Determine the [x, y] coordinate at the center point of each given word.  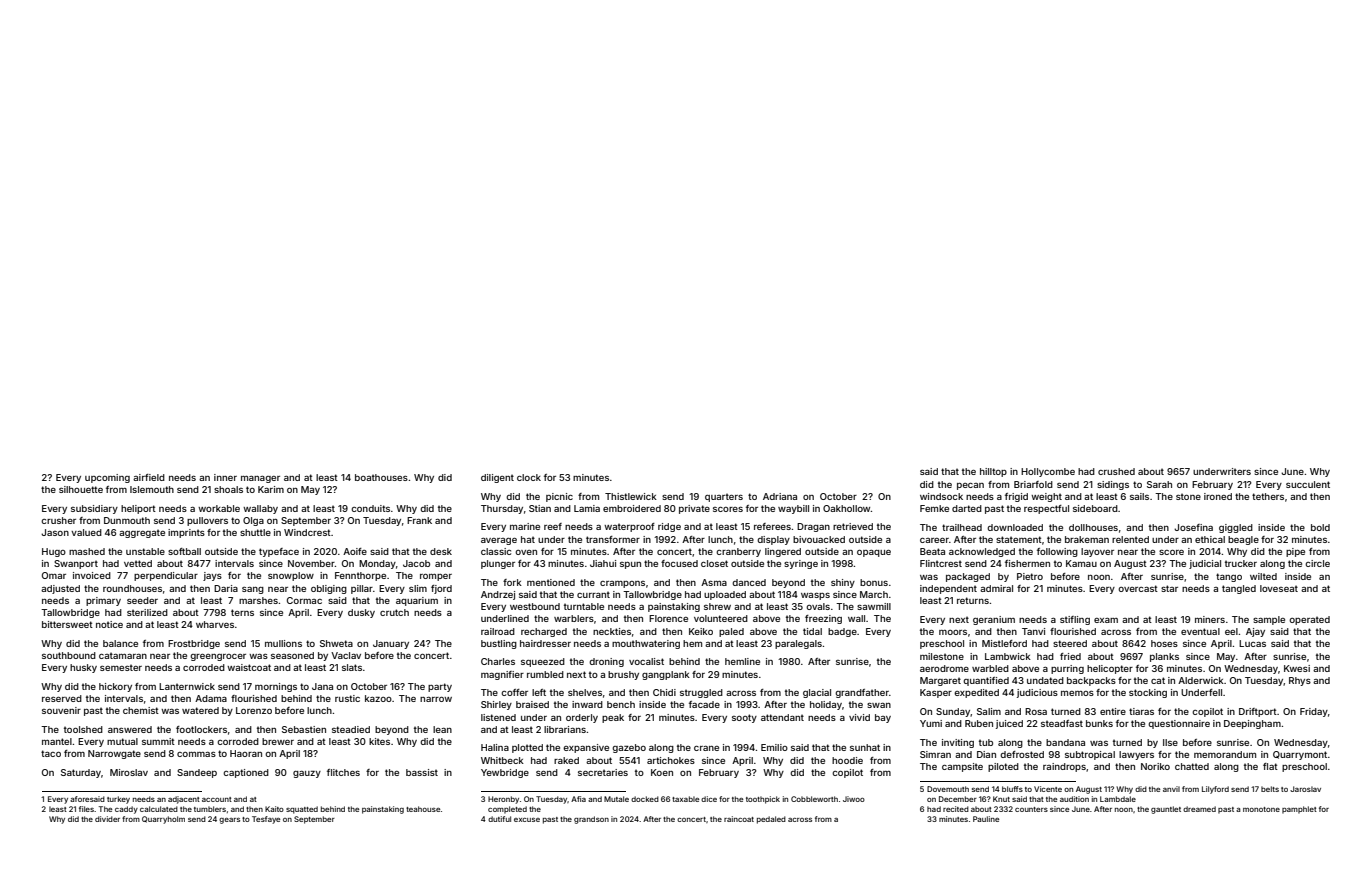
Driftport [1258, 712]
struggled [701, 693]
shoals [228, 489]
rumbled [545, 674]
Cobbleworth [814, 799]
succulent [1308, 484]
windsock [941, 496]
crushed [1116, 471]
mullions [283, 643]
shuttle [255, 532]
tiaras [1141, 711]
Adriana [780, 496]
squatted [302, 810]
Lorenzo [254, 710]
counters [1031, 809]
